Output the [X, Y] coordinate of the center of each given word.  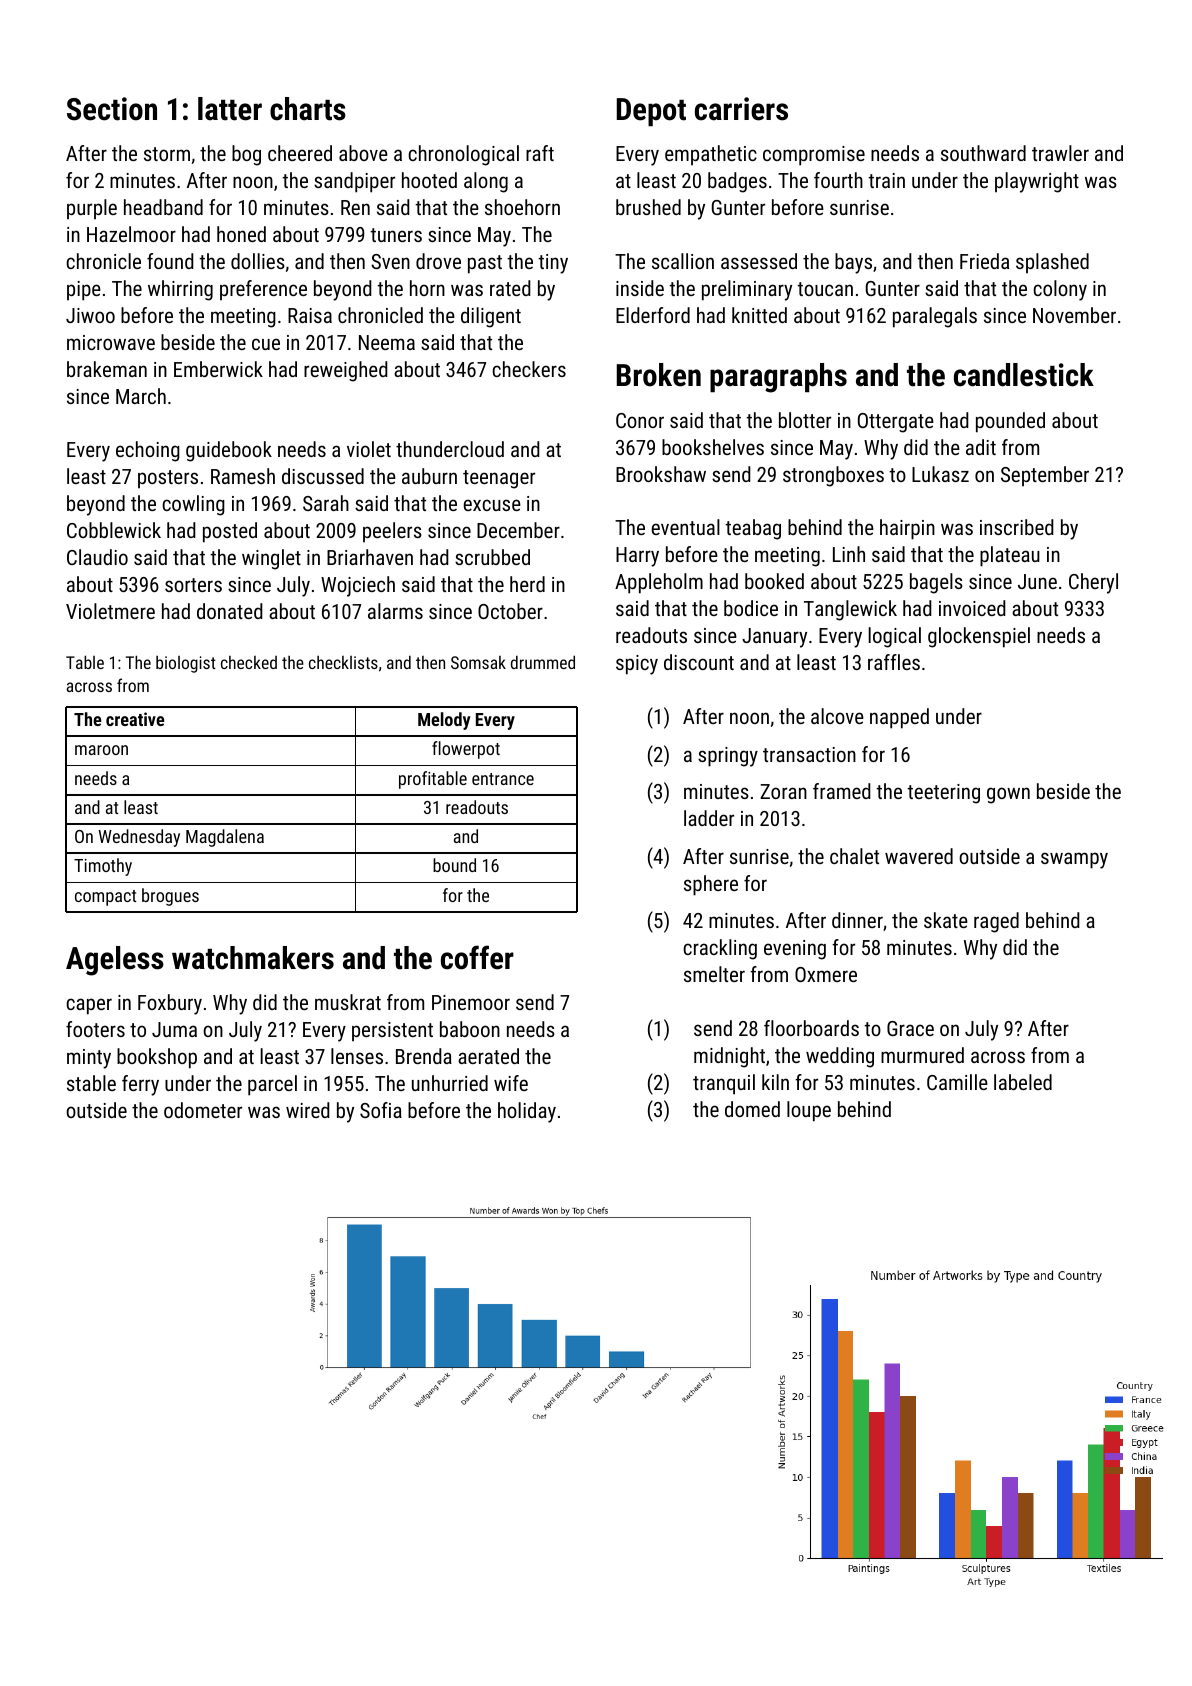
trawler [1060, 153]
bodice [751, 608]
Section [112, 109]
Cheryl [1093, 583]
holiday [527, 1112]
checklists [343, 662]
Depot [651, 112]
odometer [203, 1110]
